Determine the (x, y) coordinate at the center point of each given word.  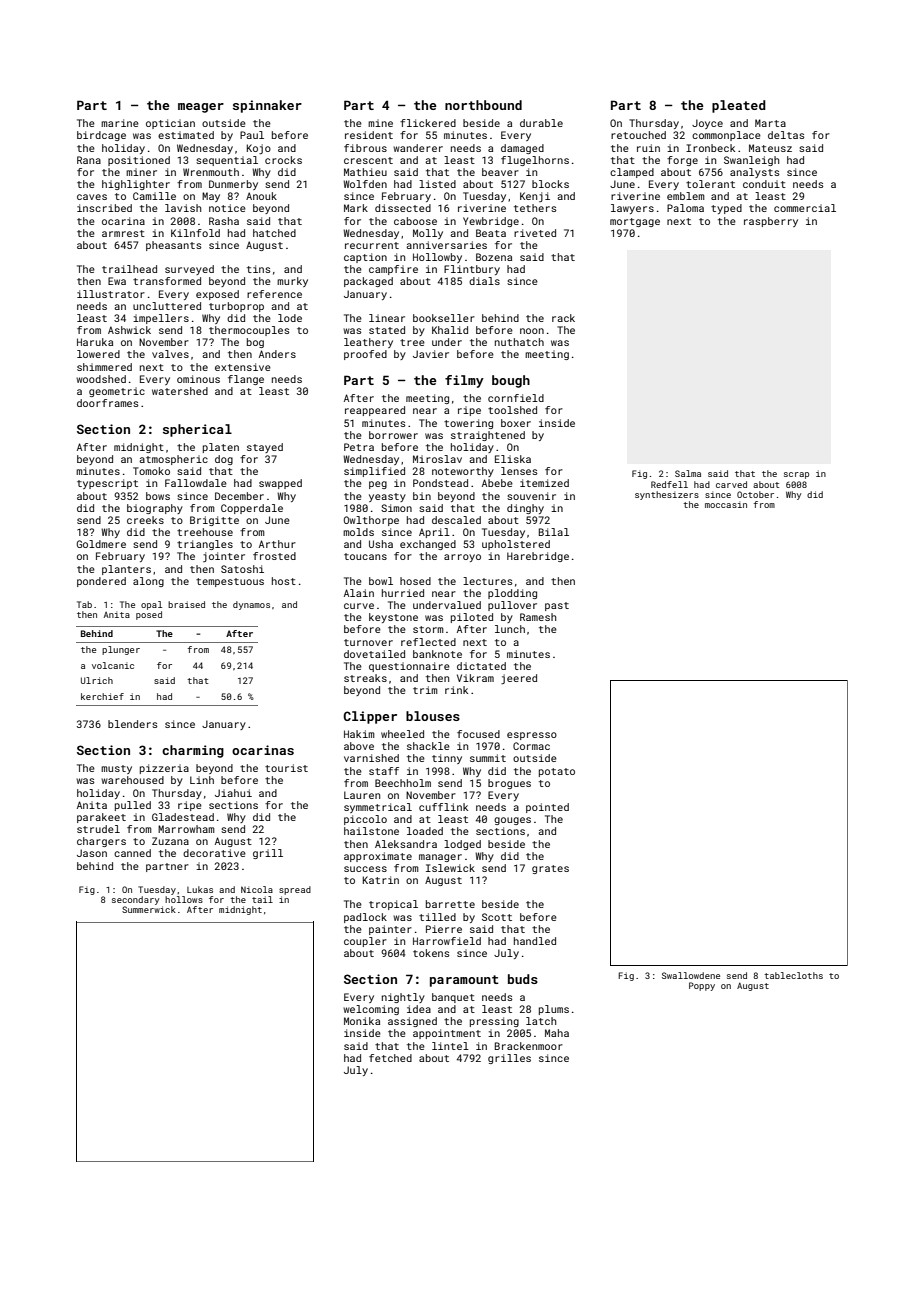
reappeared (375, 411)
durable (541, 123)
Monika (362, 1021)
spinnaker (267, 106)
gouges (512, 821)
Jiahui (233, 793)
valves (170, 354)
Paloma (685, 208)
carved (731, 484)
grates (550, 869)
